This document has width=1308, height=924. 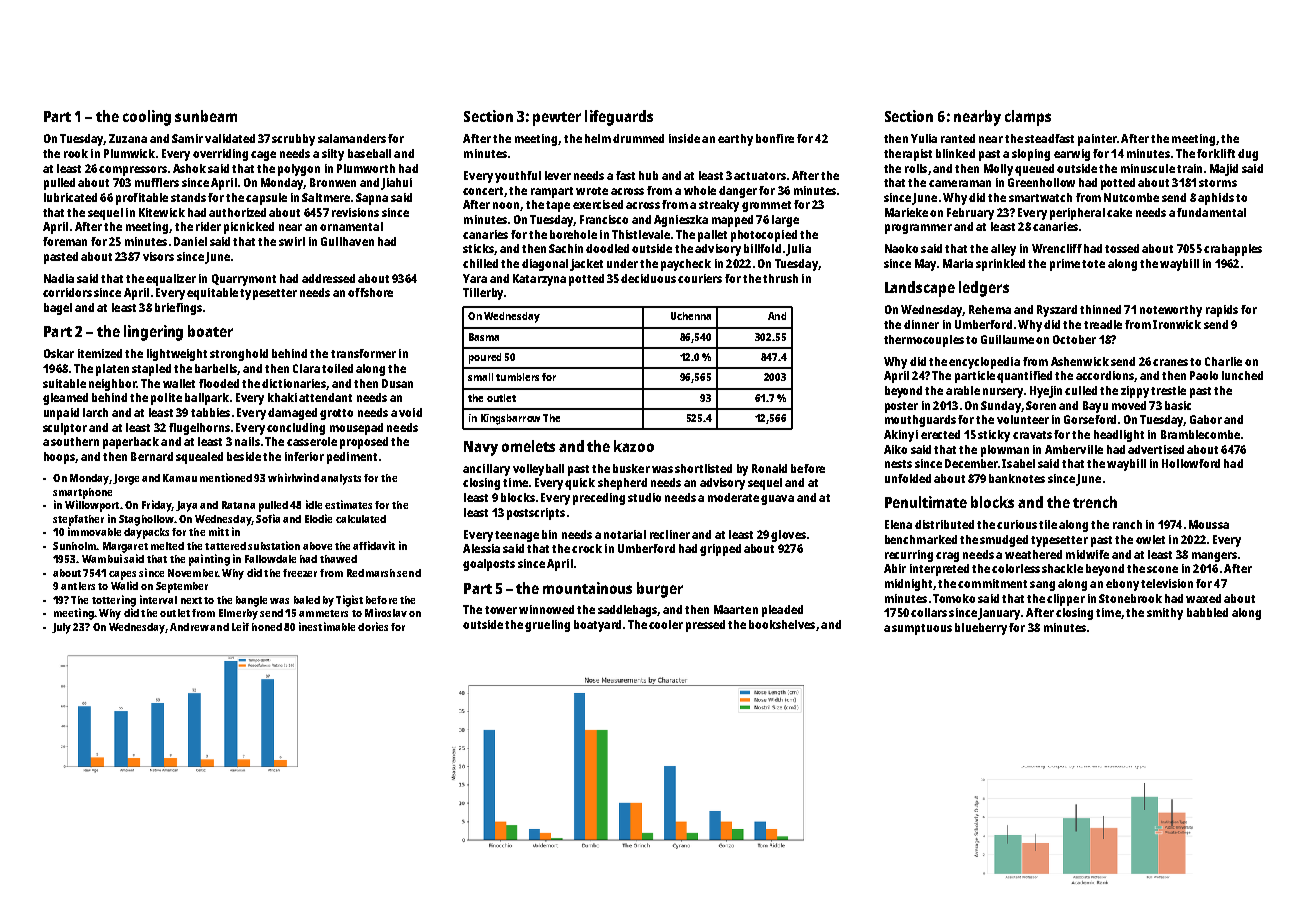 What do you see at coordinates (895, 449) in the document?
I see `Aiko` at bounding box center [895, 449].
